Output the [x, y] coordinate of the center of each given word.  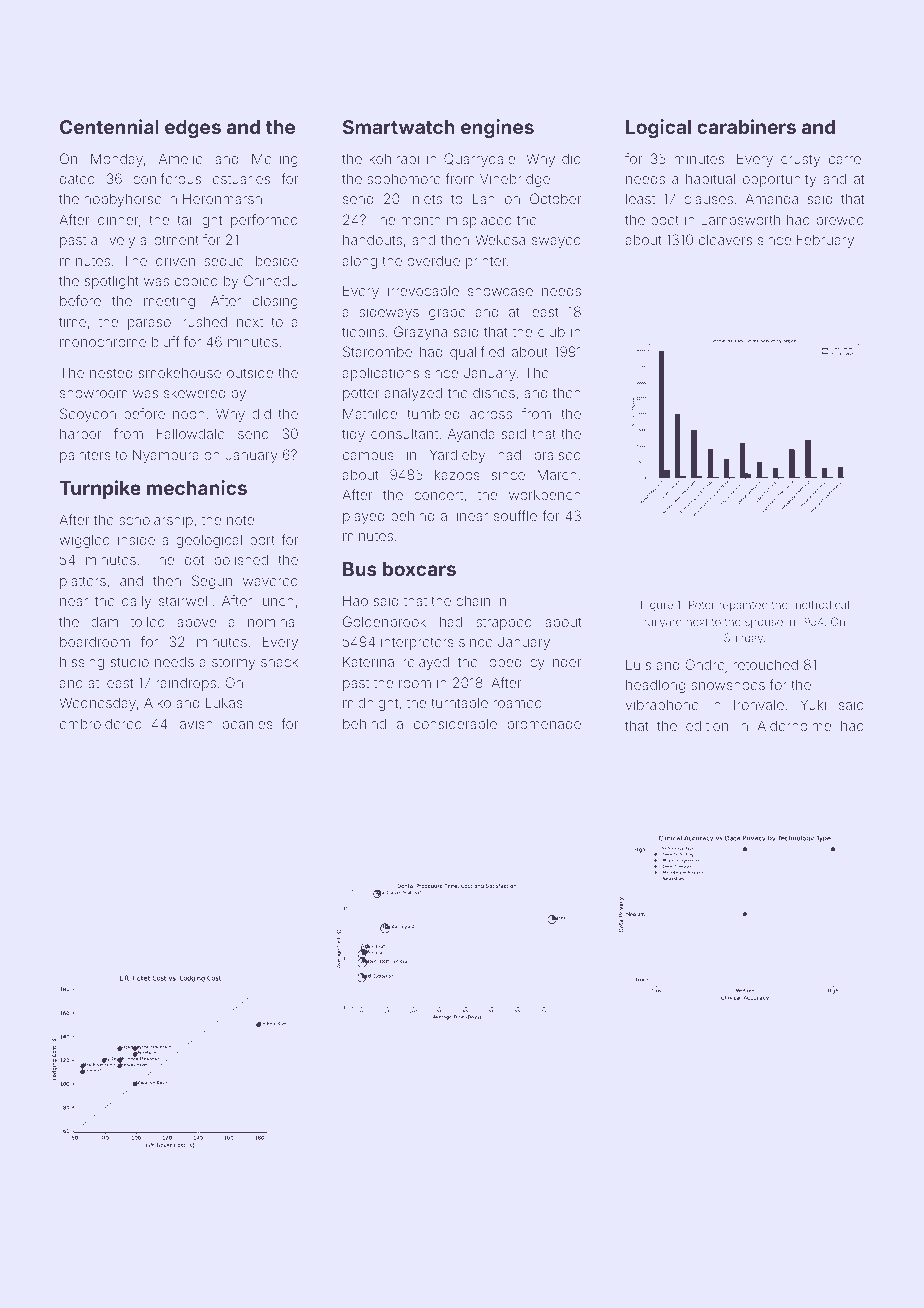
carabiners [746, 126]
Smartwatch [399, 127]
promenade [544, 725]
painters [85, 456]
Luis [638, 665]
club [551, 331]
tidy [353, 435]
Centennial [109, 126]
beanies [248, 724]
